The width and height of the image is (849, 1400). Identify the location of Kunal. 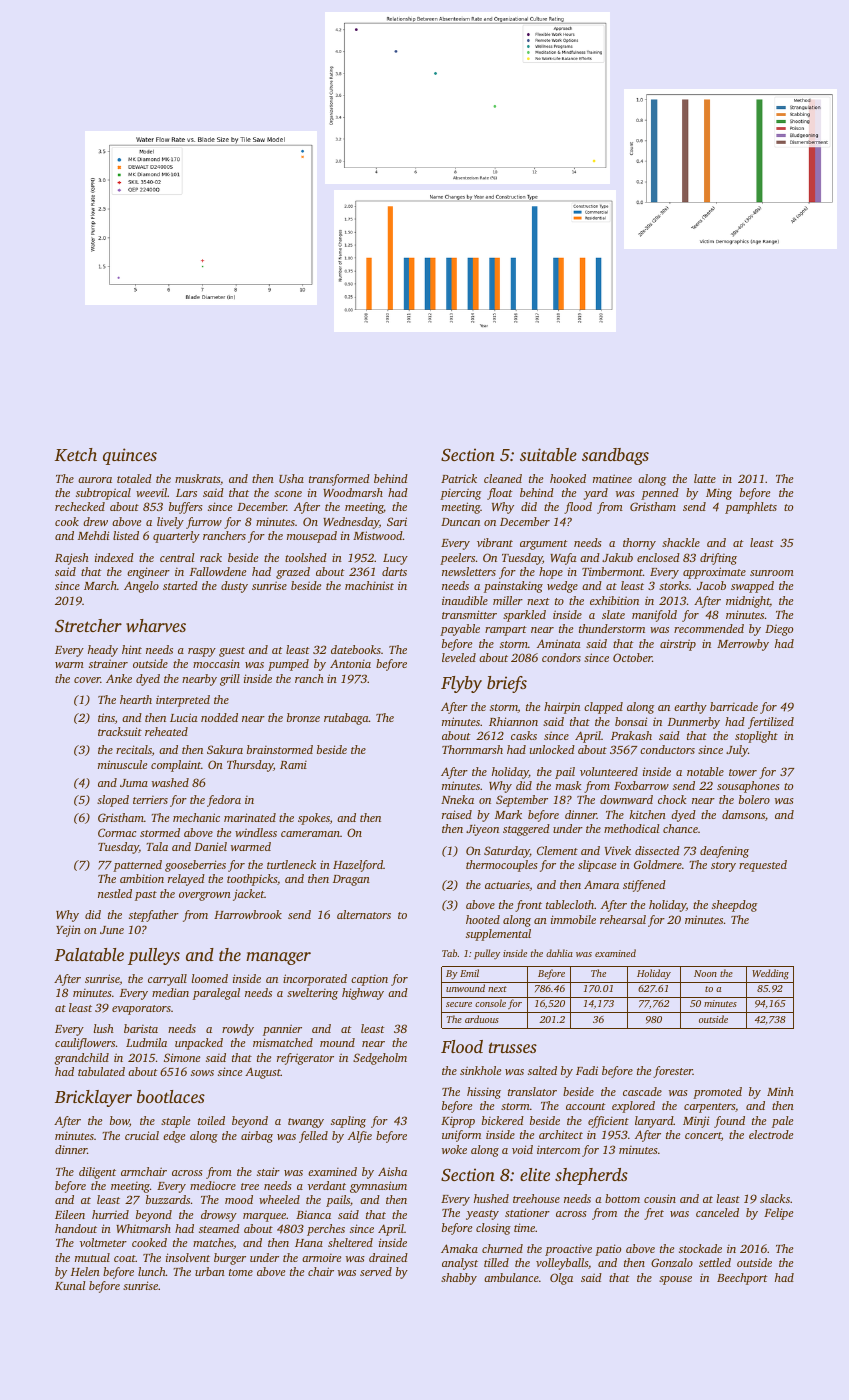
(70, 1285).
